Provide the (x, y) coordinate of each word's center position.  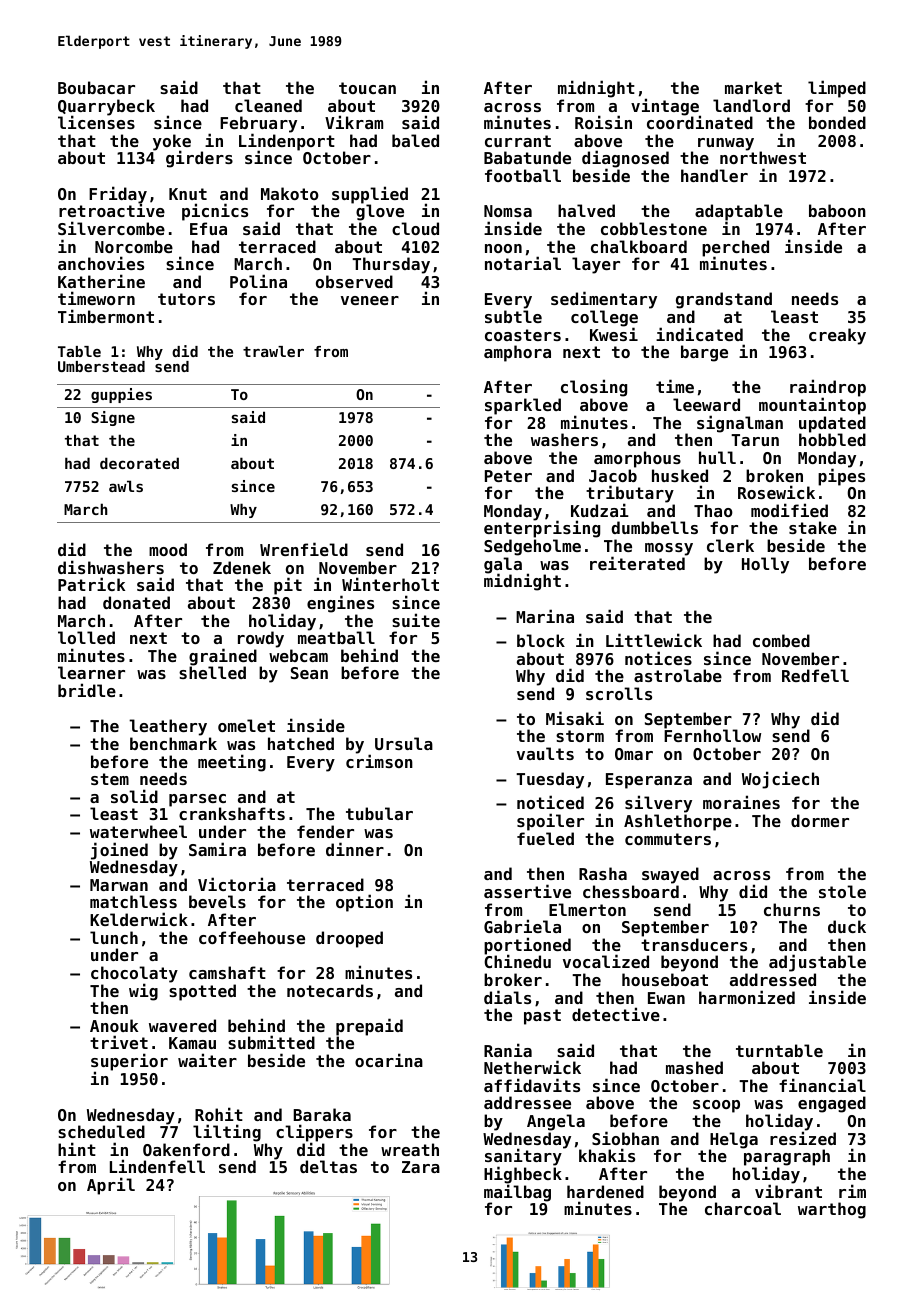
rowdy (261, 639)
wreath (410, 1149)
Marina (545, 616)
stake (813, 527)
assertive (527, 891)
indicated (699, 334)
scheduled (101, 1131)
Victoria (237, 884)
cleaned (268, 105)
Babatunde (527, 157)
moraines (741, 802)
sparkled (523, 406)
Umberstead (101, 366)
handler (714, 175)
